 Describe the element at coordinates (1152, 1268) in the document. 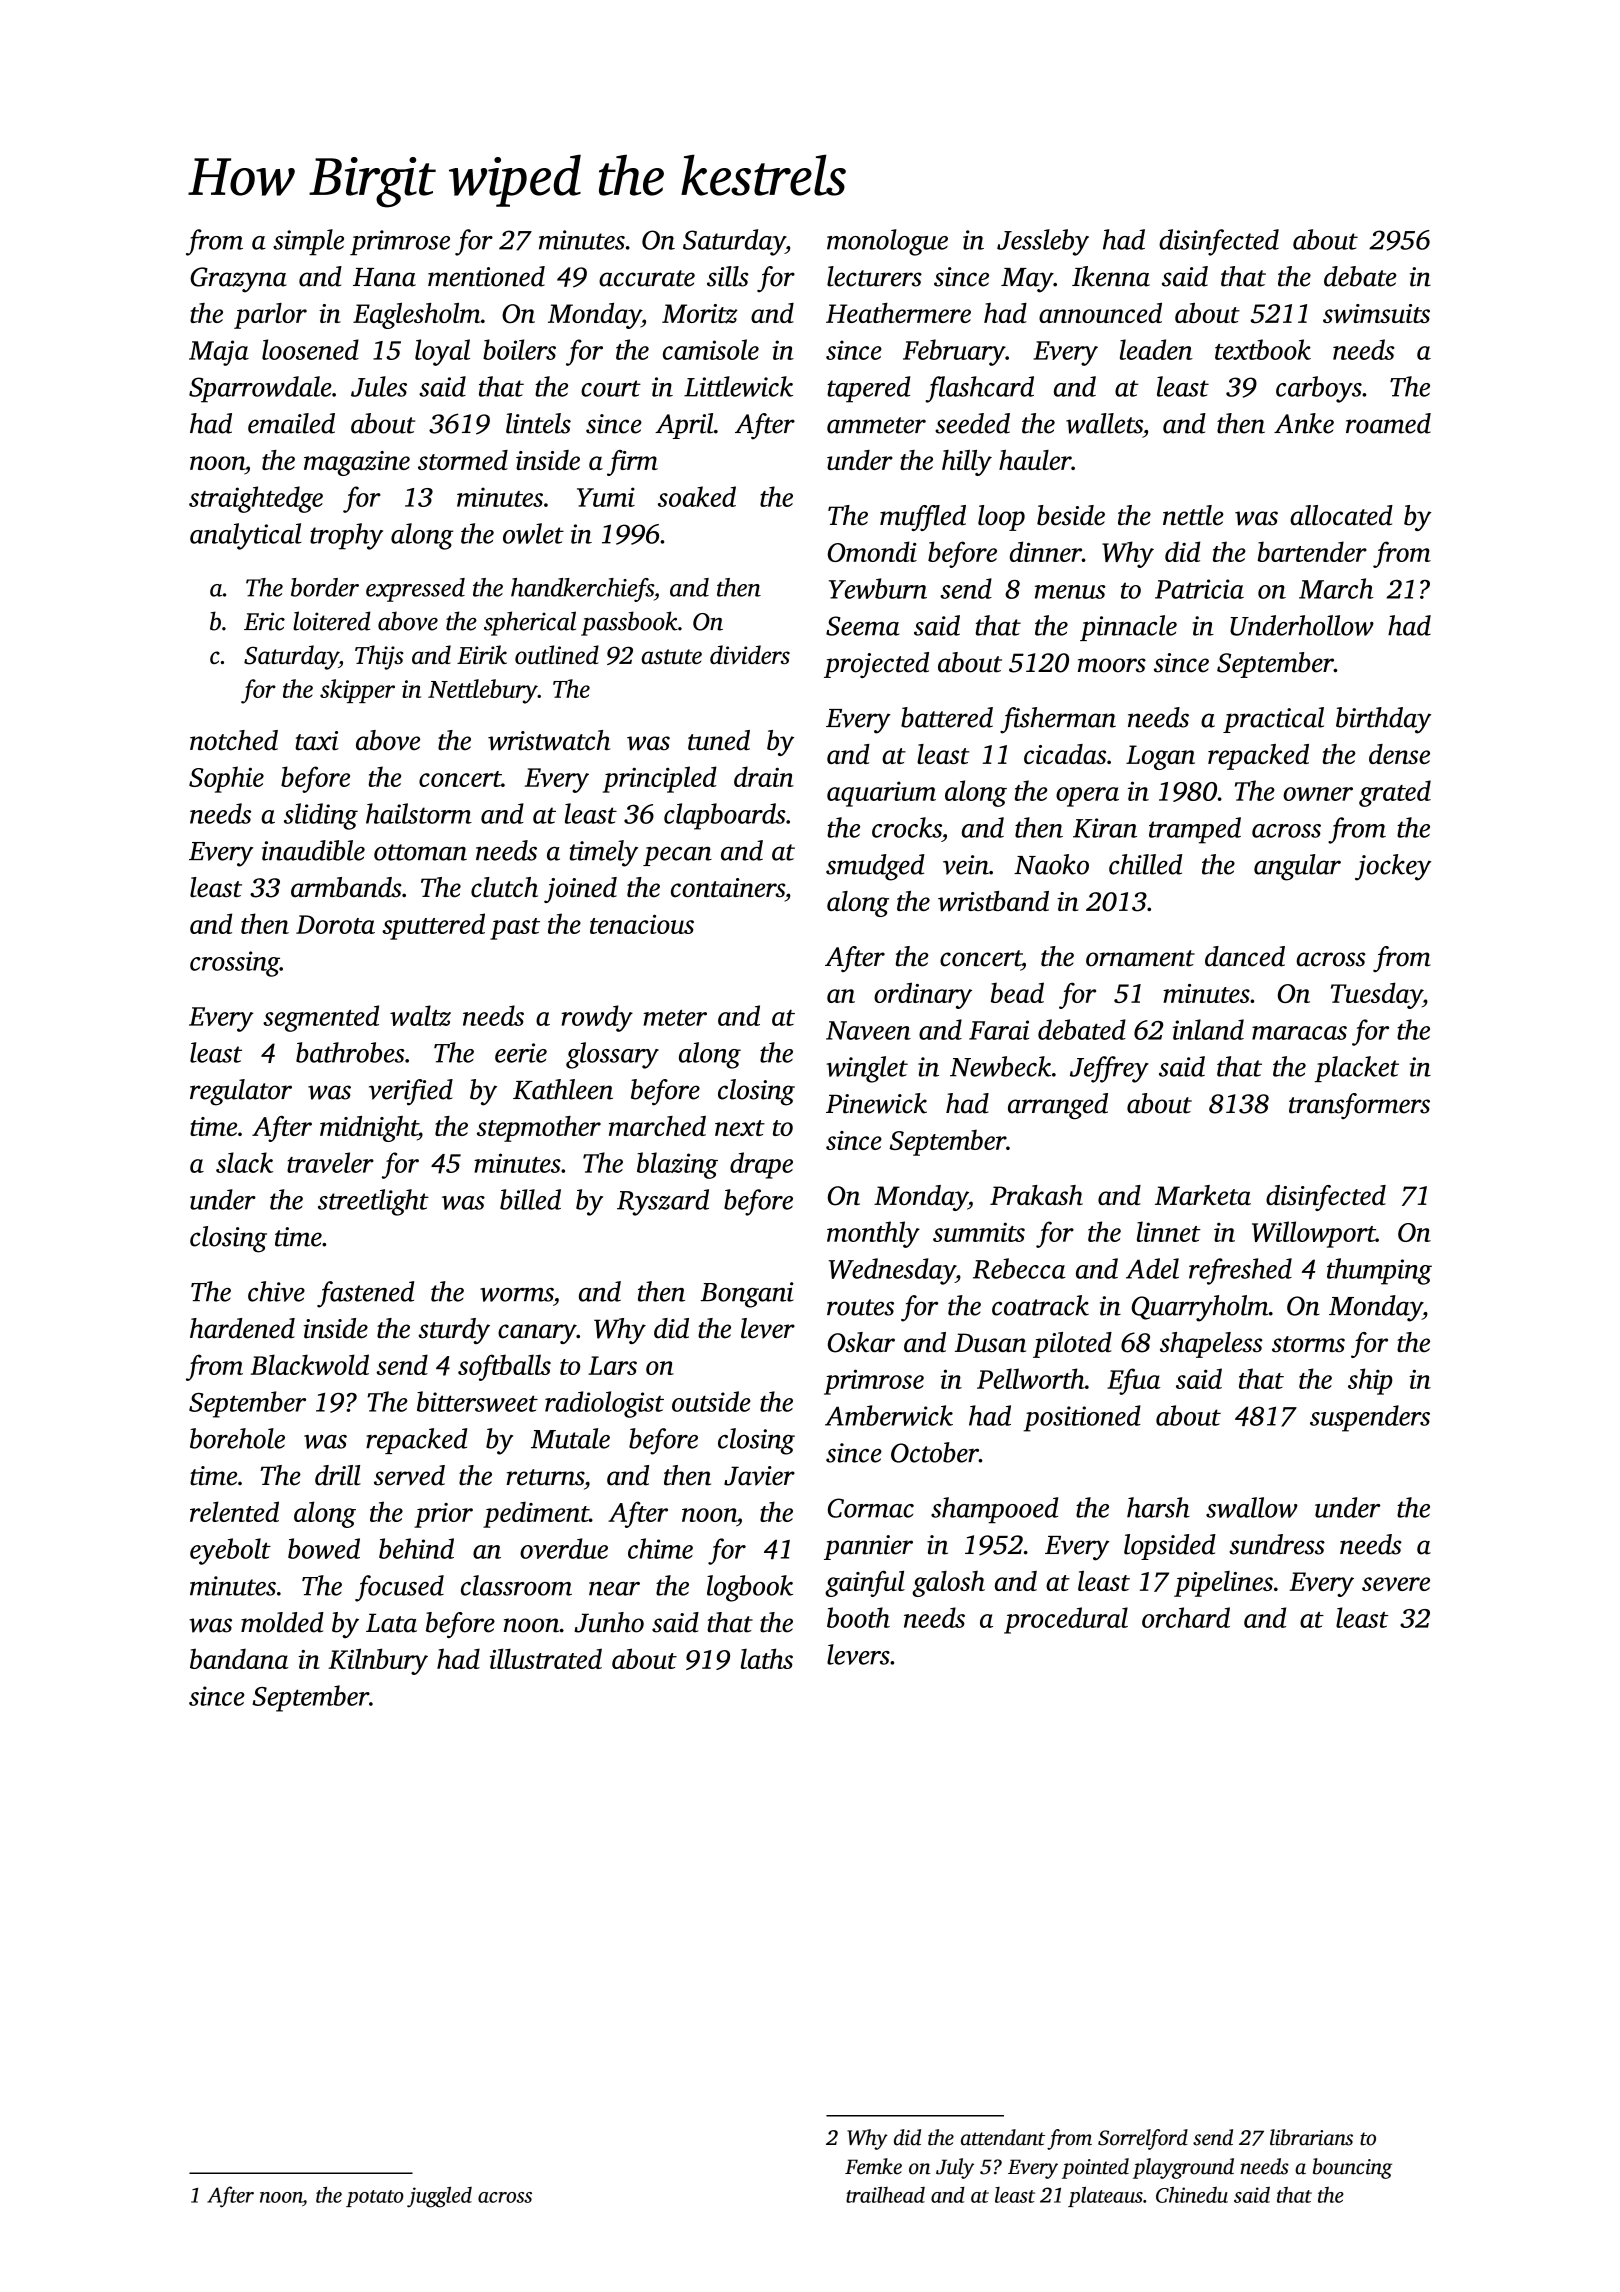

I see `Adel` at that location.
